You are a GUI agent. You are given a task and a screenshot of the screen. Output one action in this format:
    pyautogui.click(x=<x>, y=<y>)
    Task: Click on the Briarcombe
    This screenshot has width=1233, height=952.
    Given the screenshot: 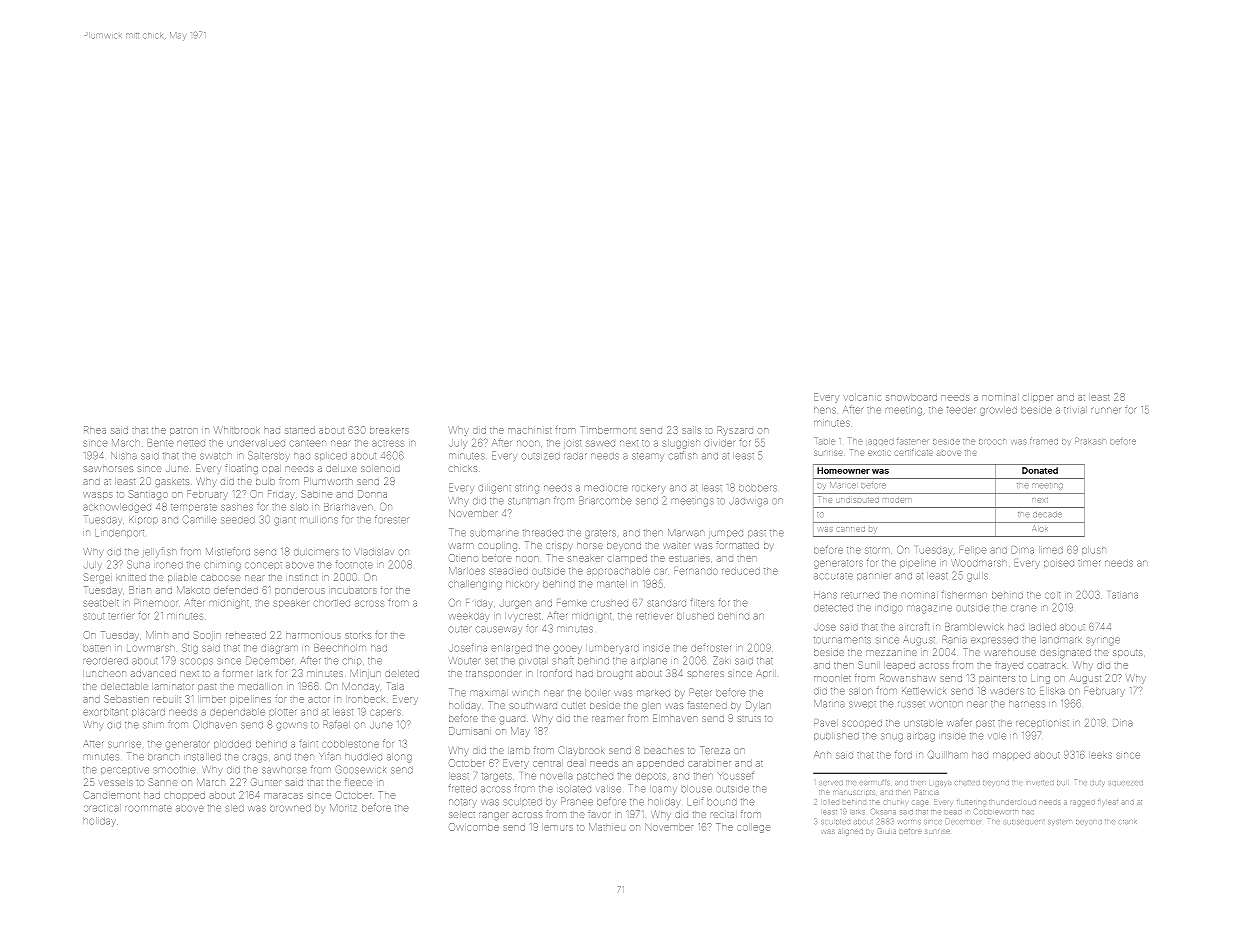 What is the action you would take?
    pyautogui.click(x=605, y=501)
